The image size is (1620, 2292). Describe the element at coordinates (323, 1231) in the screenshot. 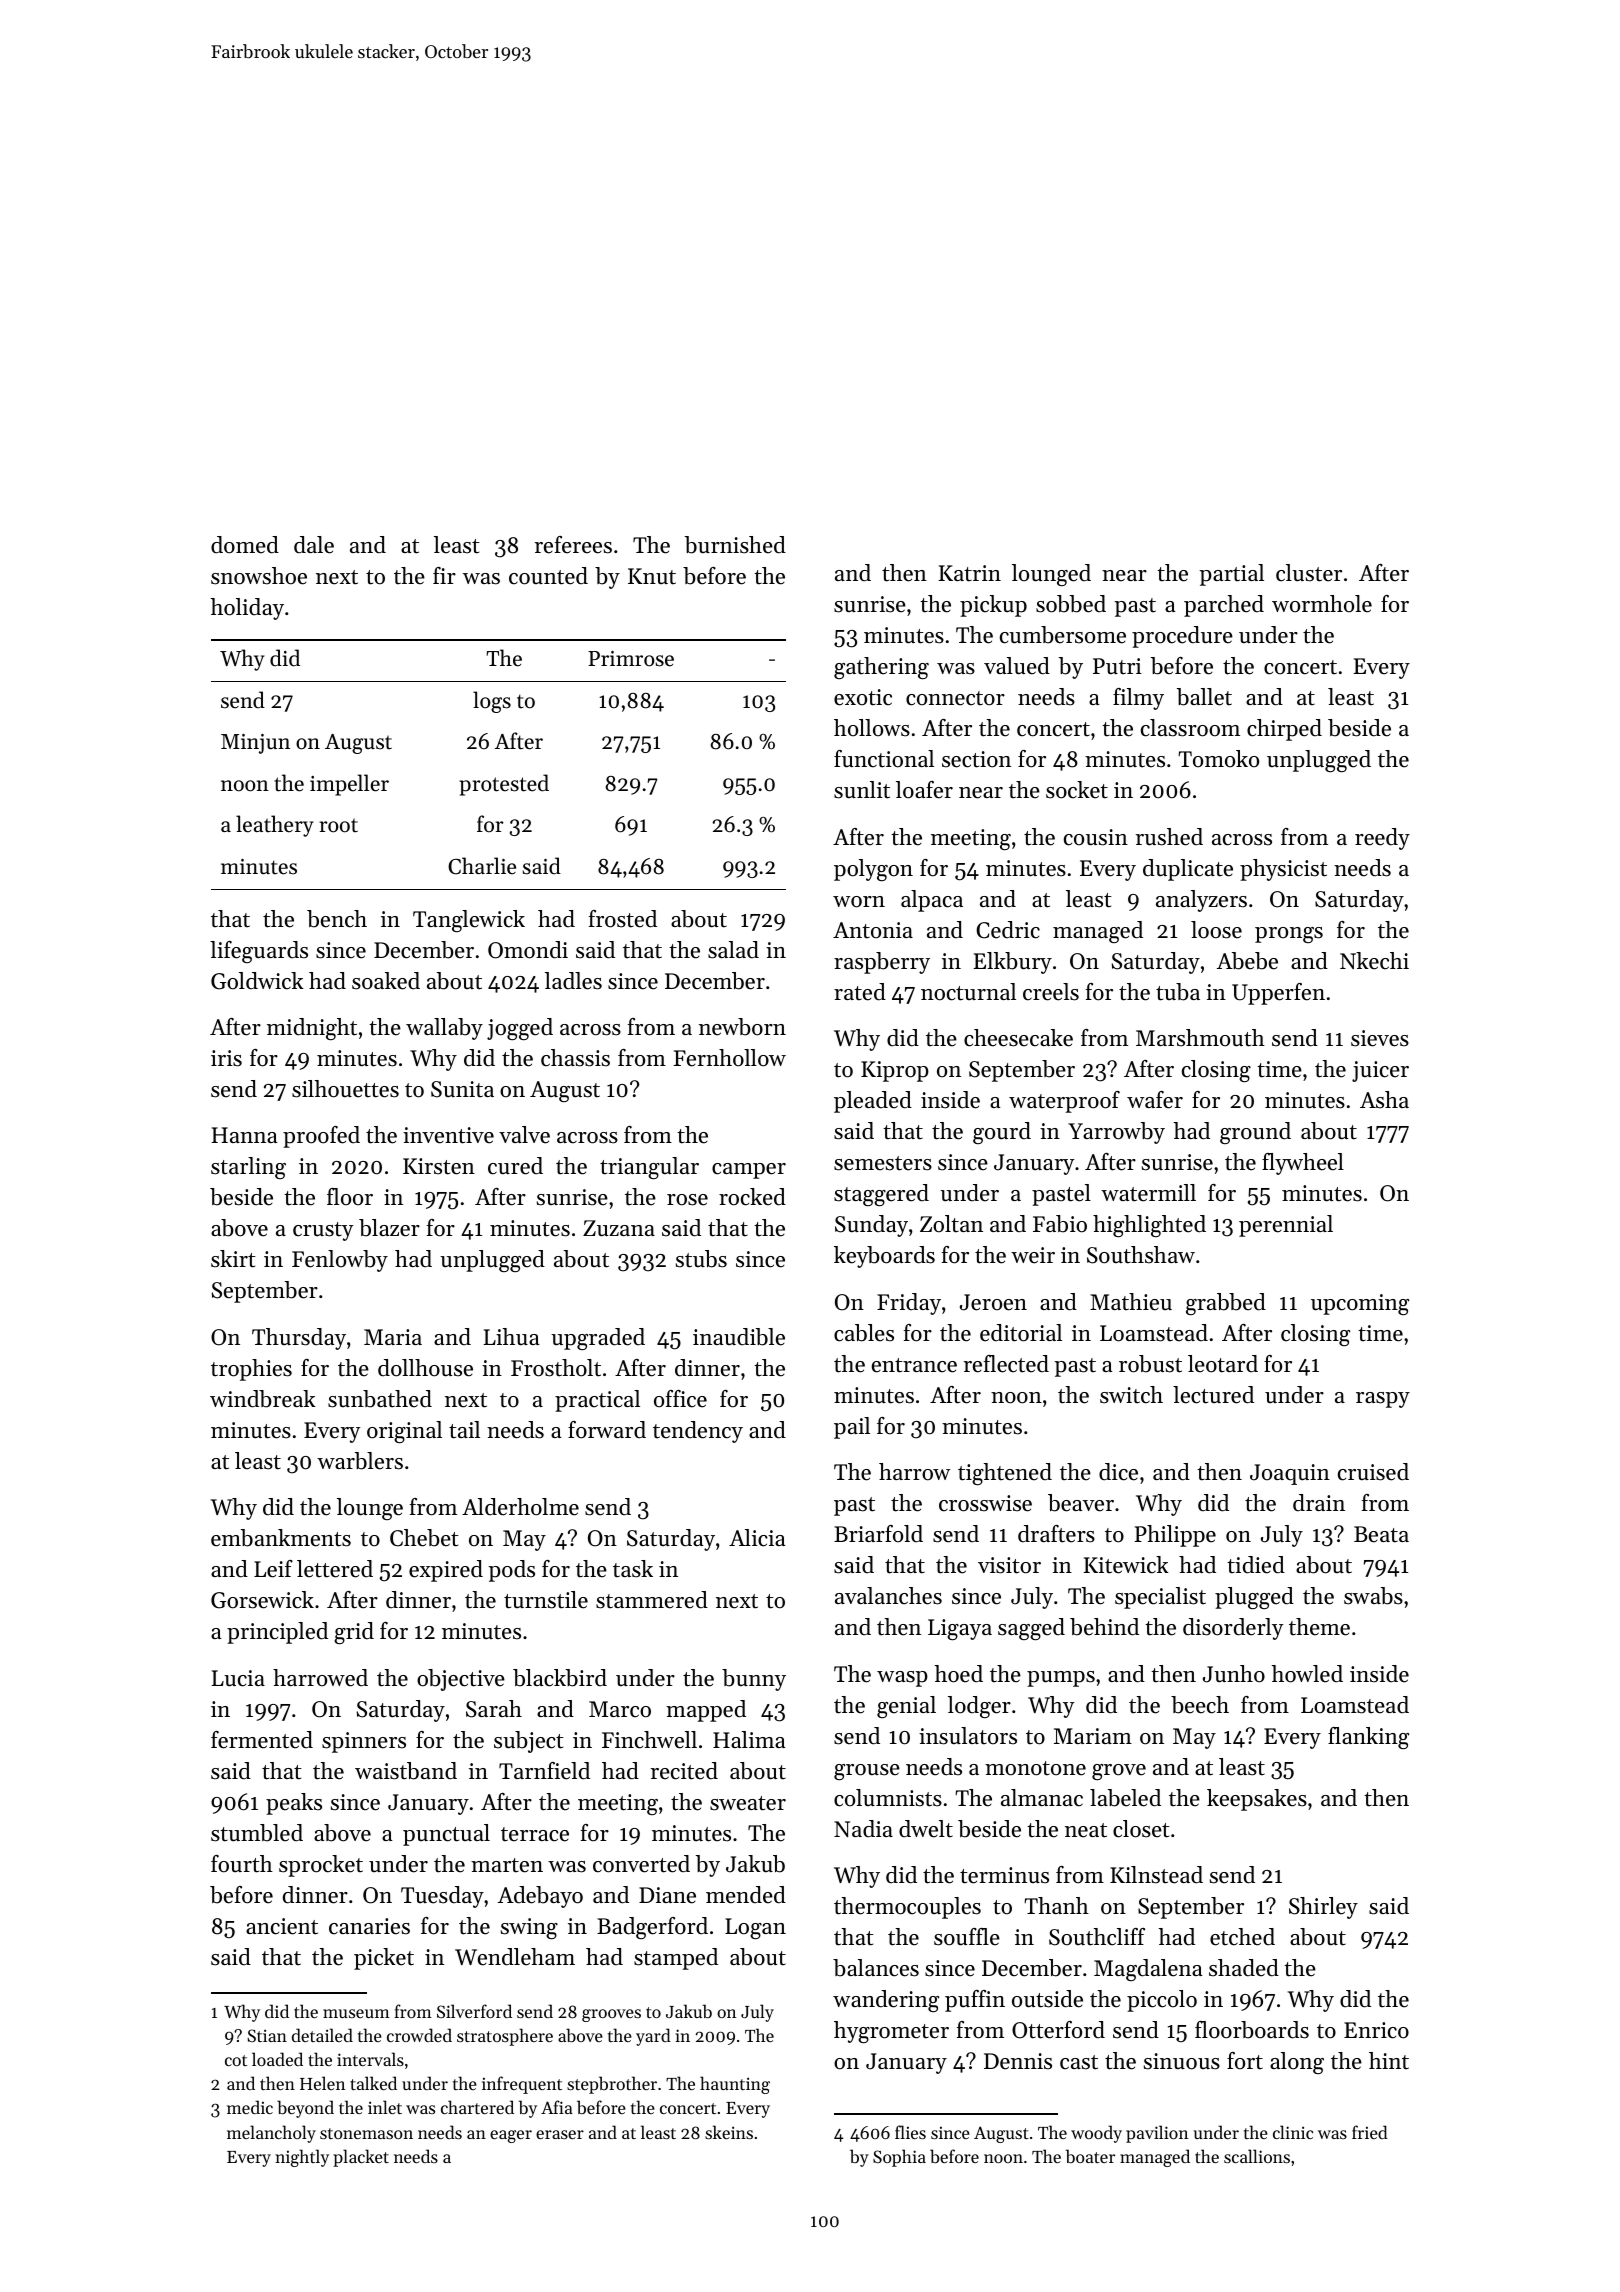

I see `crusty` at that location.
